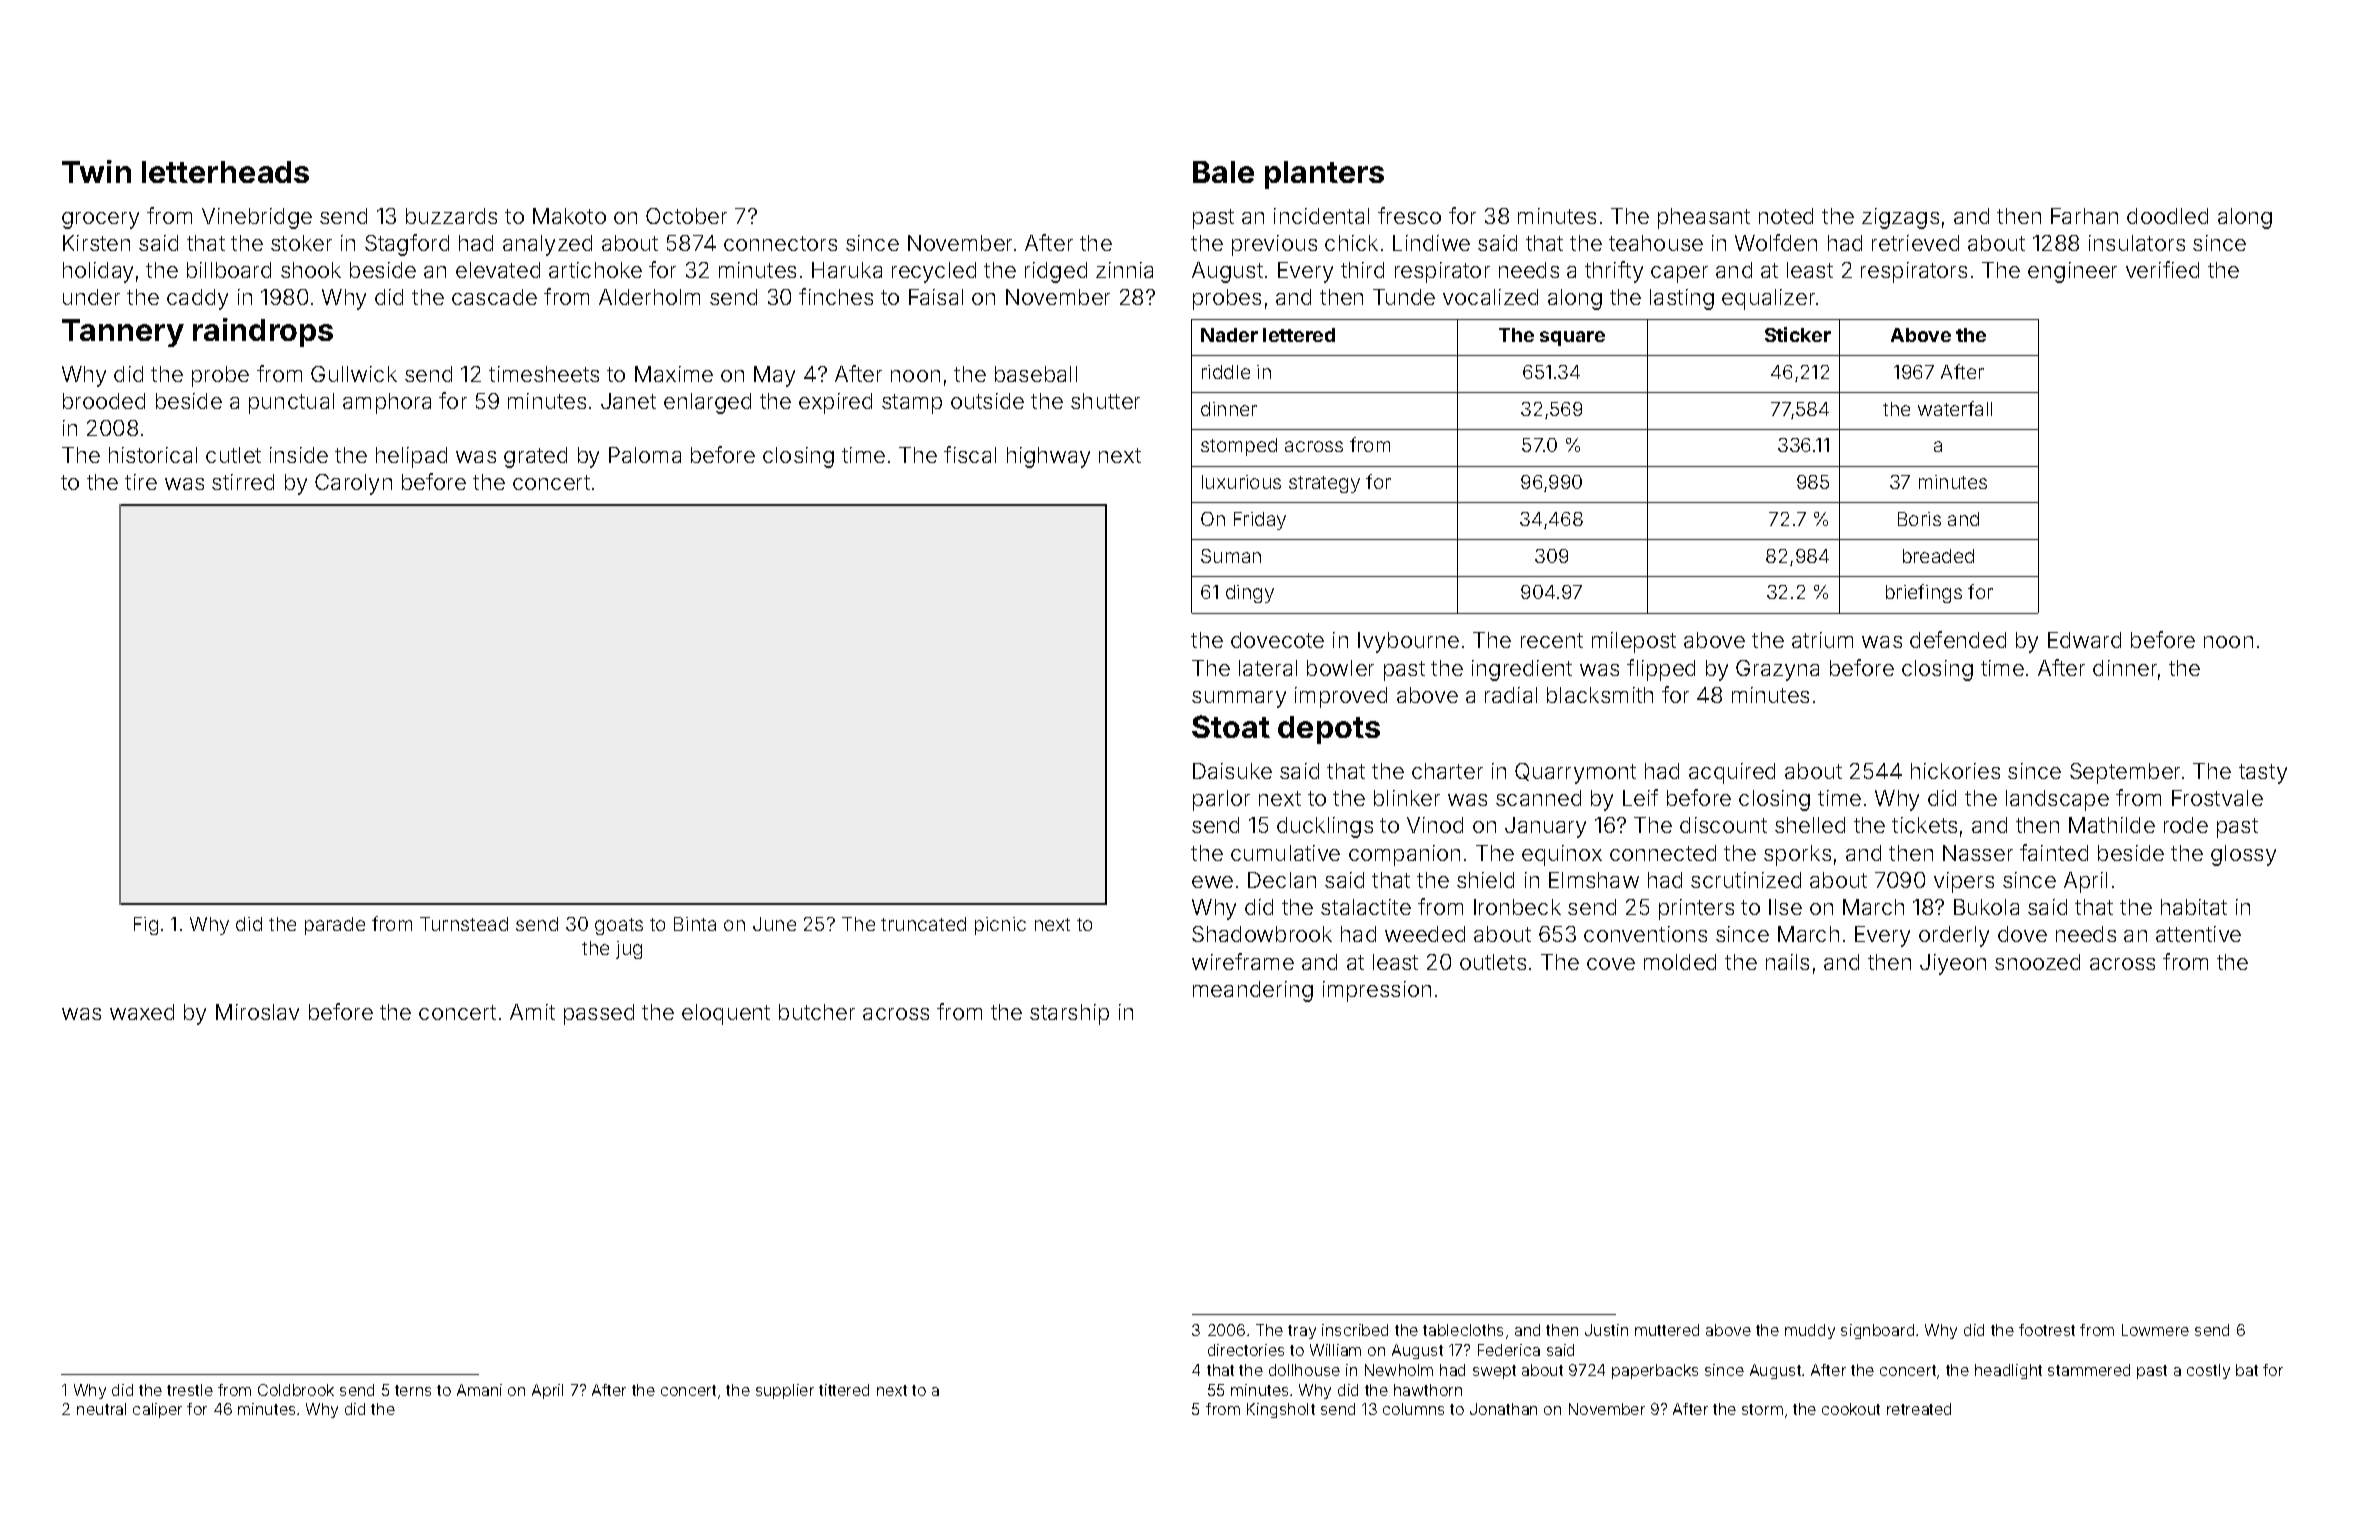  I want to click on retreated, so click(1919, 1409).
